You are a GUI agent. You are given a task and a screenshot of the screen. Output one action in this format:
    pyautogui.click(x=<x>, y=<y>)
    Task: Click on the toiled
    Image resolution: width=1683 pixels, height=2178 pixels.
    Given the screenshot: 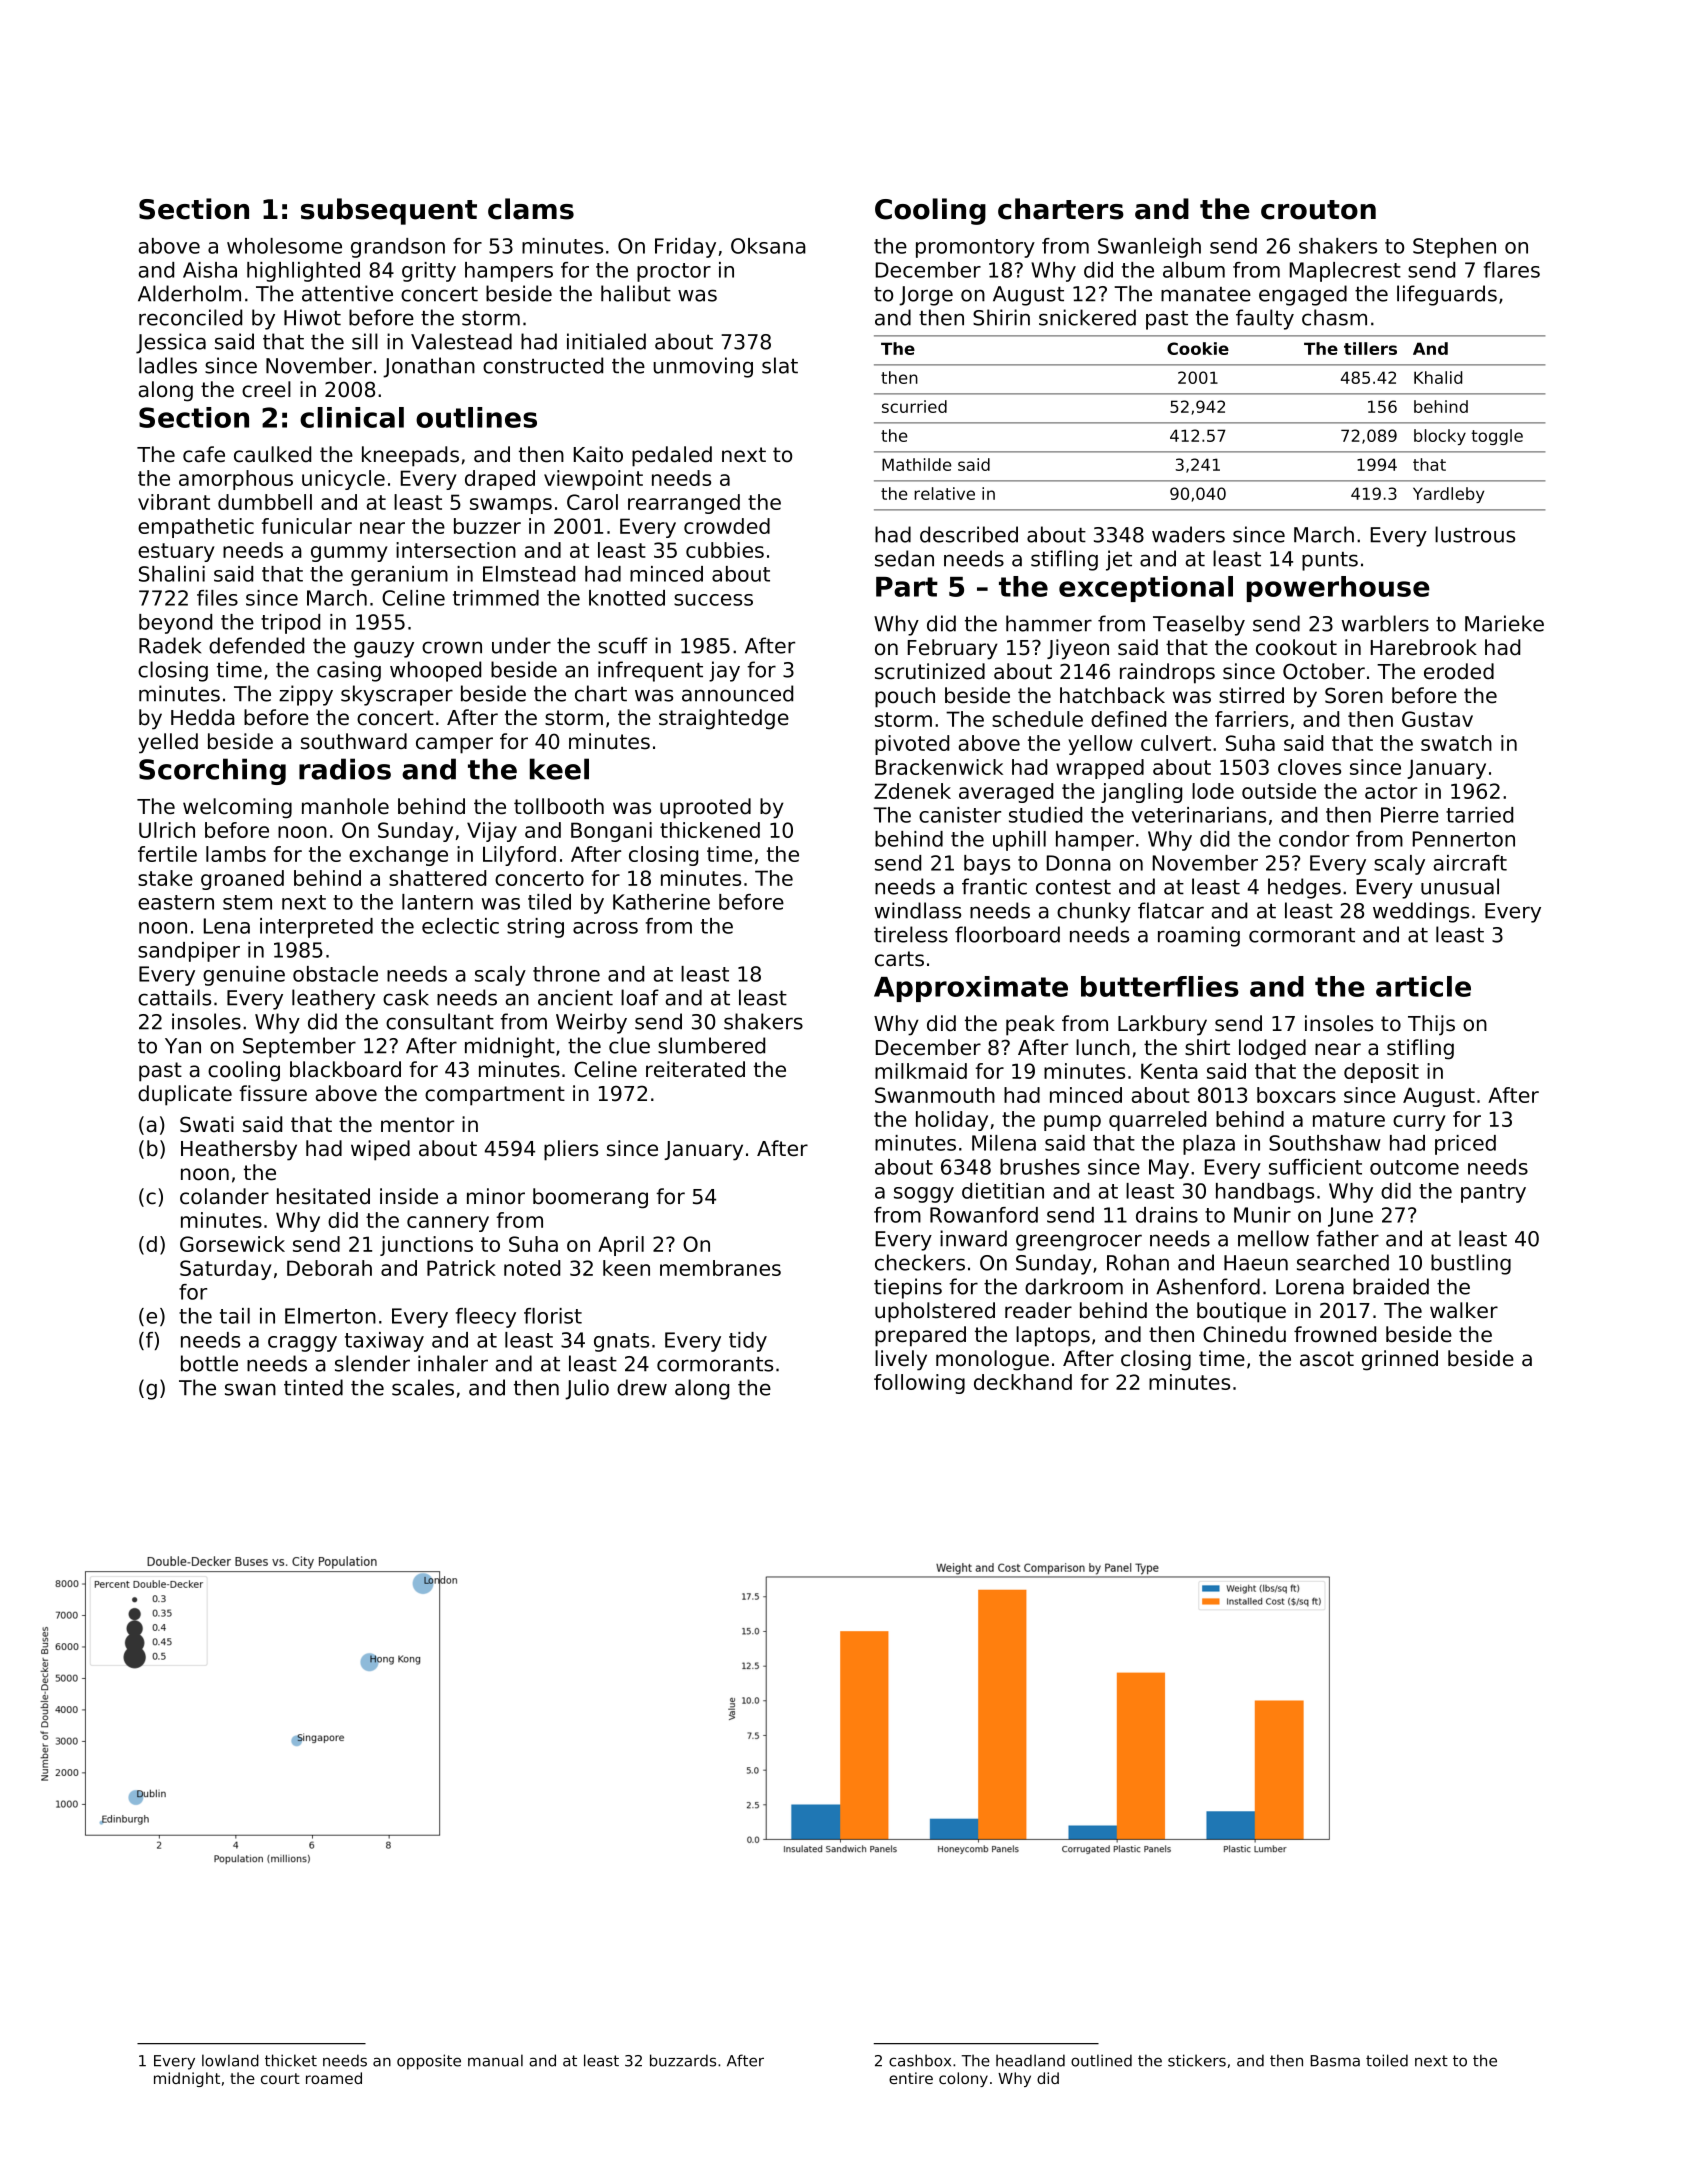 What is the action you would take?
    pyautogui.click(x=1387, y=2060)
